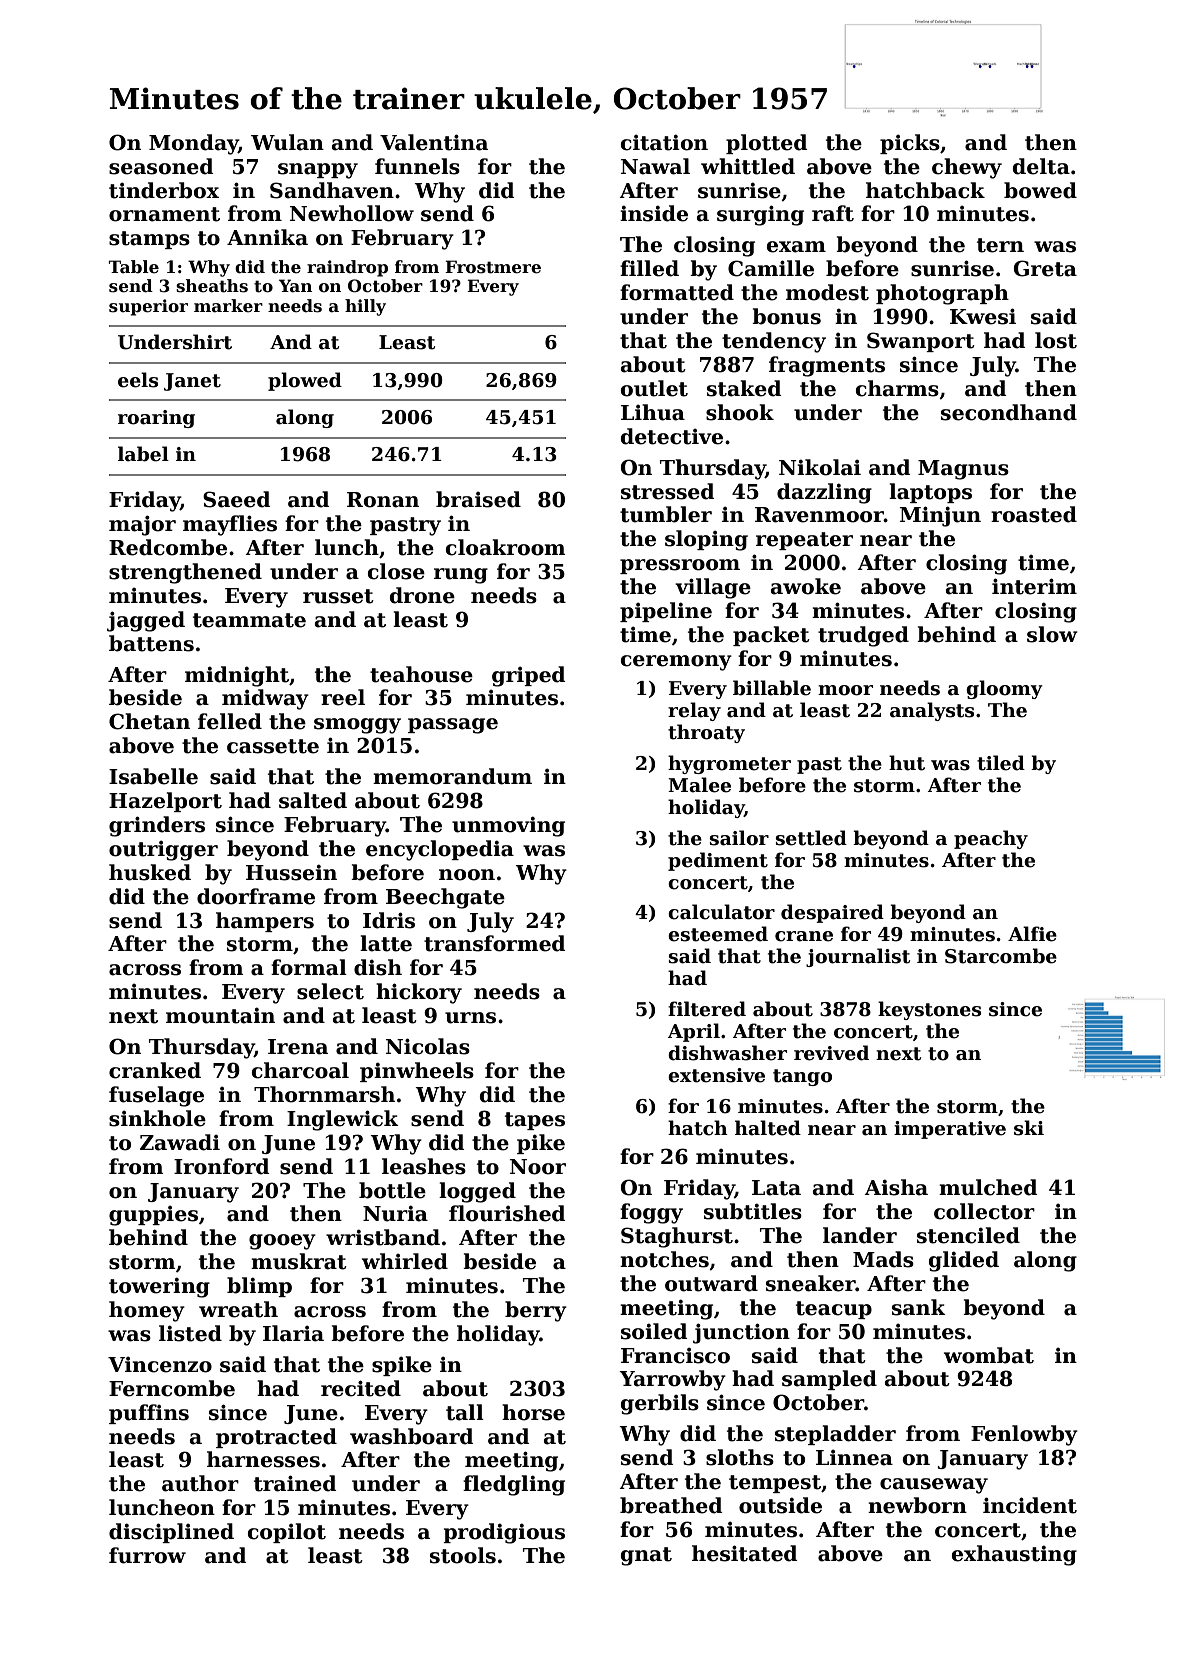  What do you see at coordinates (1052, 634) in the screenshot?
I see `slow` at bounding box center [1052, 634].
